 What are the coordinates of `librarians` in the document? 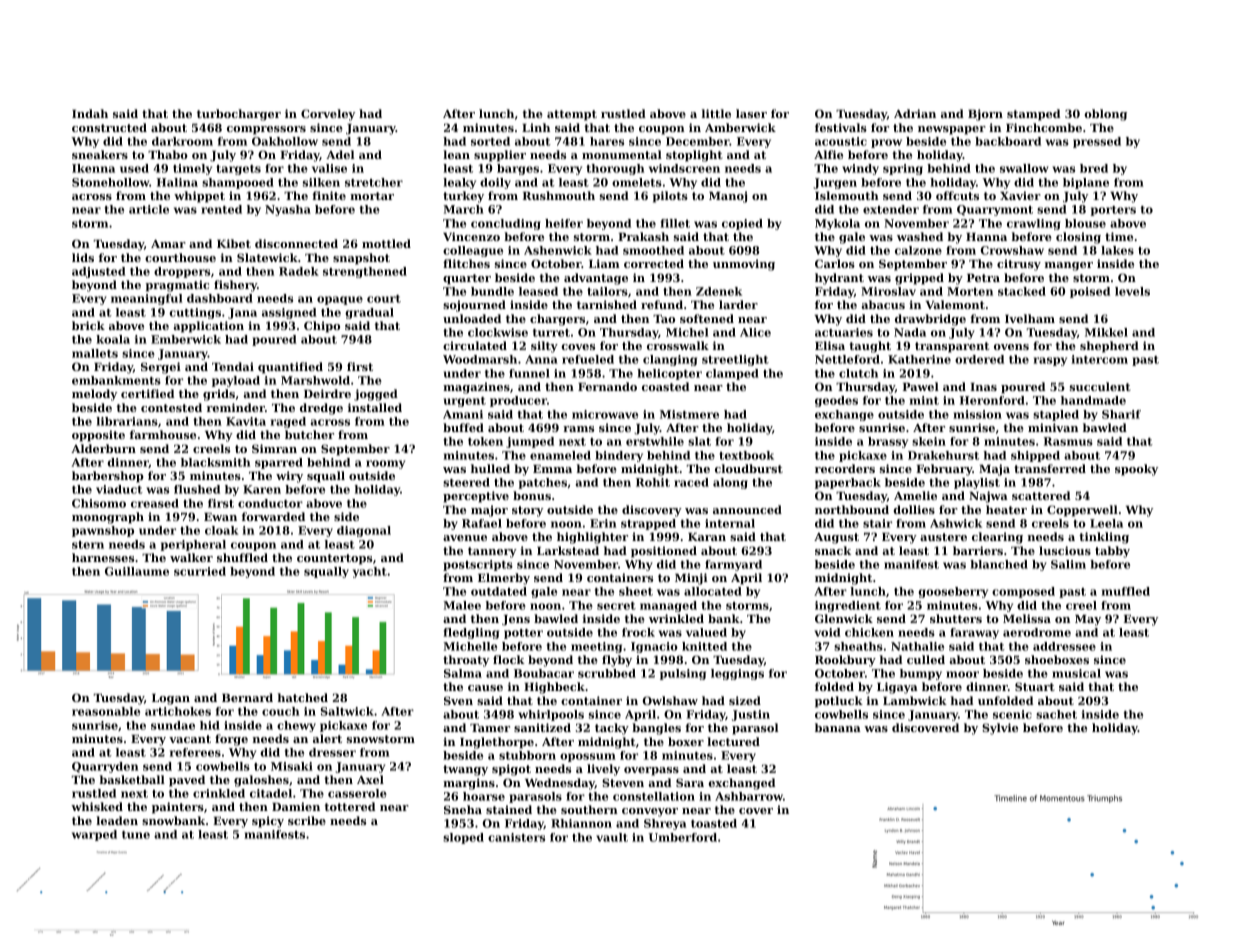 It's located at (127, 421).
